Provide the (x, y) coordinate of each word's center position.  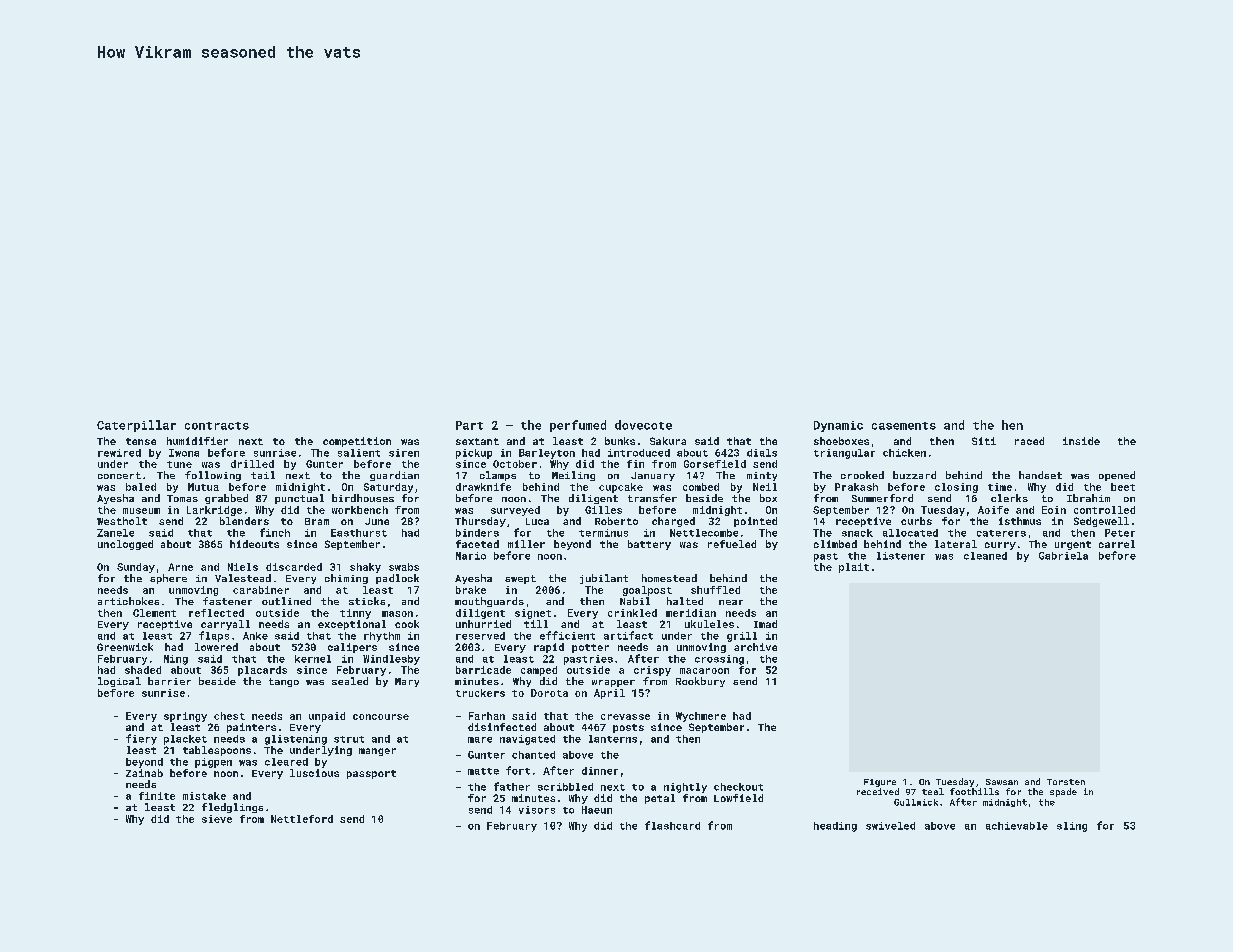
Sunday (136, 568)
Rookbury (700, 682)
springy (185, 717)
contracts (217, 426)
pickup (474, 454)
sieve (217, 819)
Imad (765, 624)
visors (537, 810)
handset (1040, 475)
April (609, 694)
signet (533, 614)
